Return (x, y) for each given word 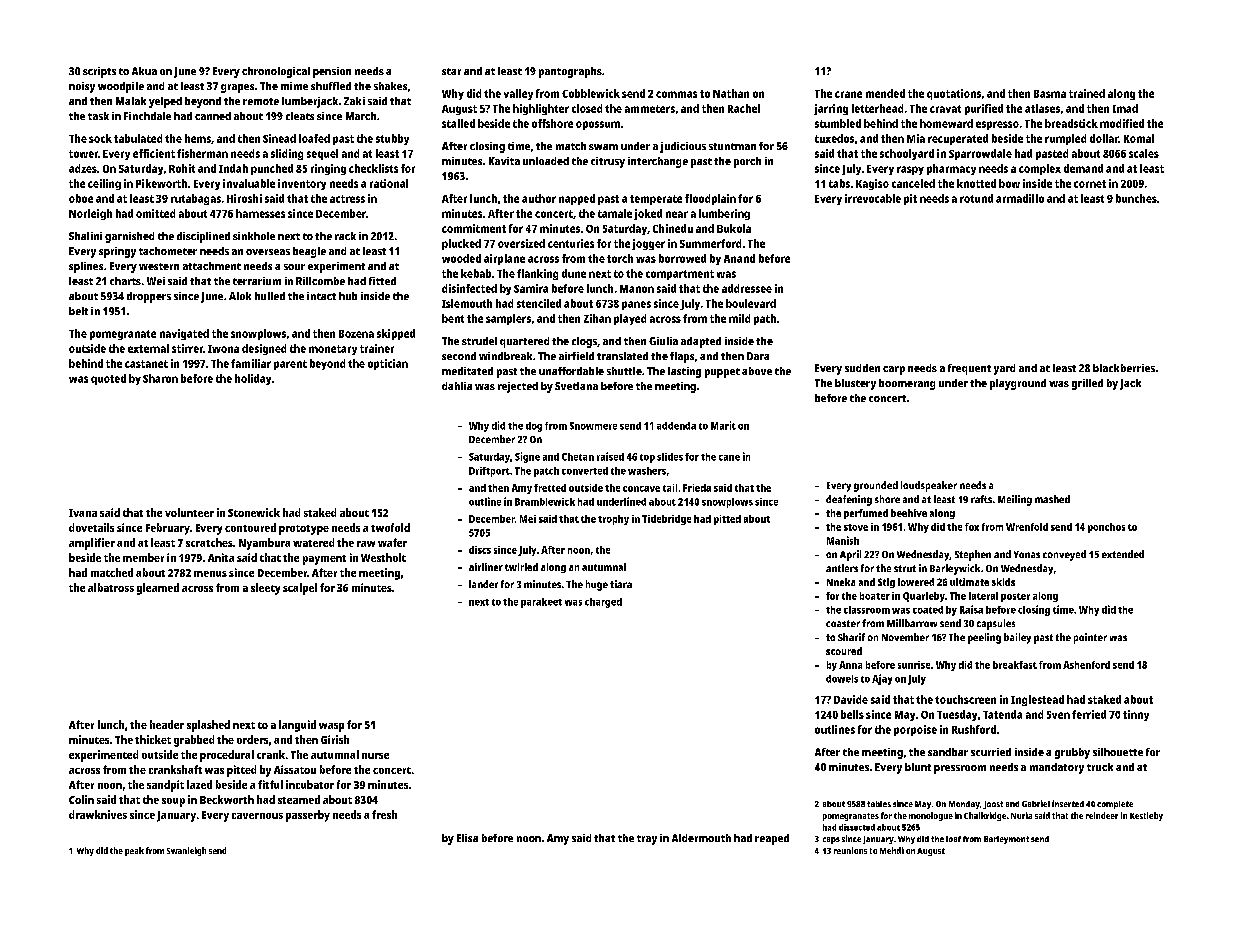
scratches (209, 542)
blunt (918, 767)
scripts (99, 72)
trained (1087, 93)
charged (603, 603)
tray (647, 840)
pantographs (570, 72)
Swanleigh (186, 851)
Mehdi (892, 850)
